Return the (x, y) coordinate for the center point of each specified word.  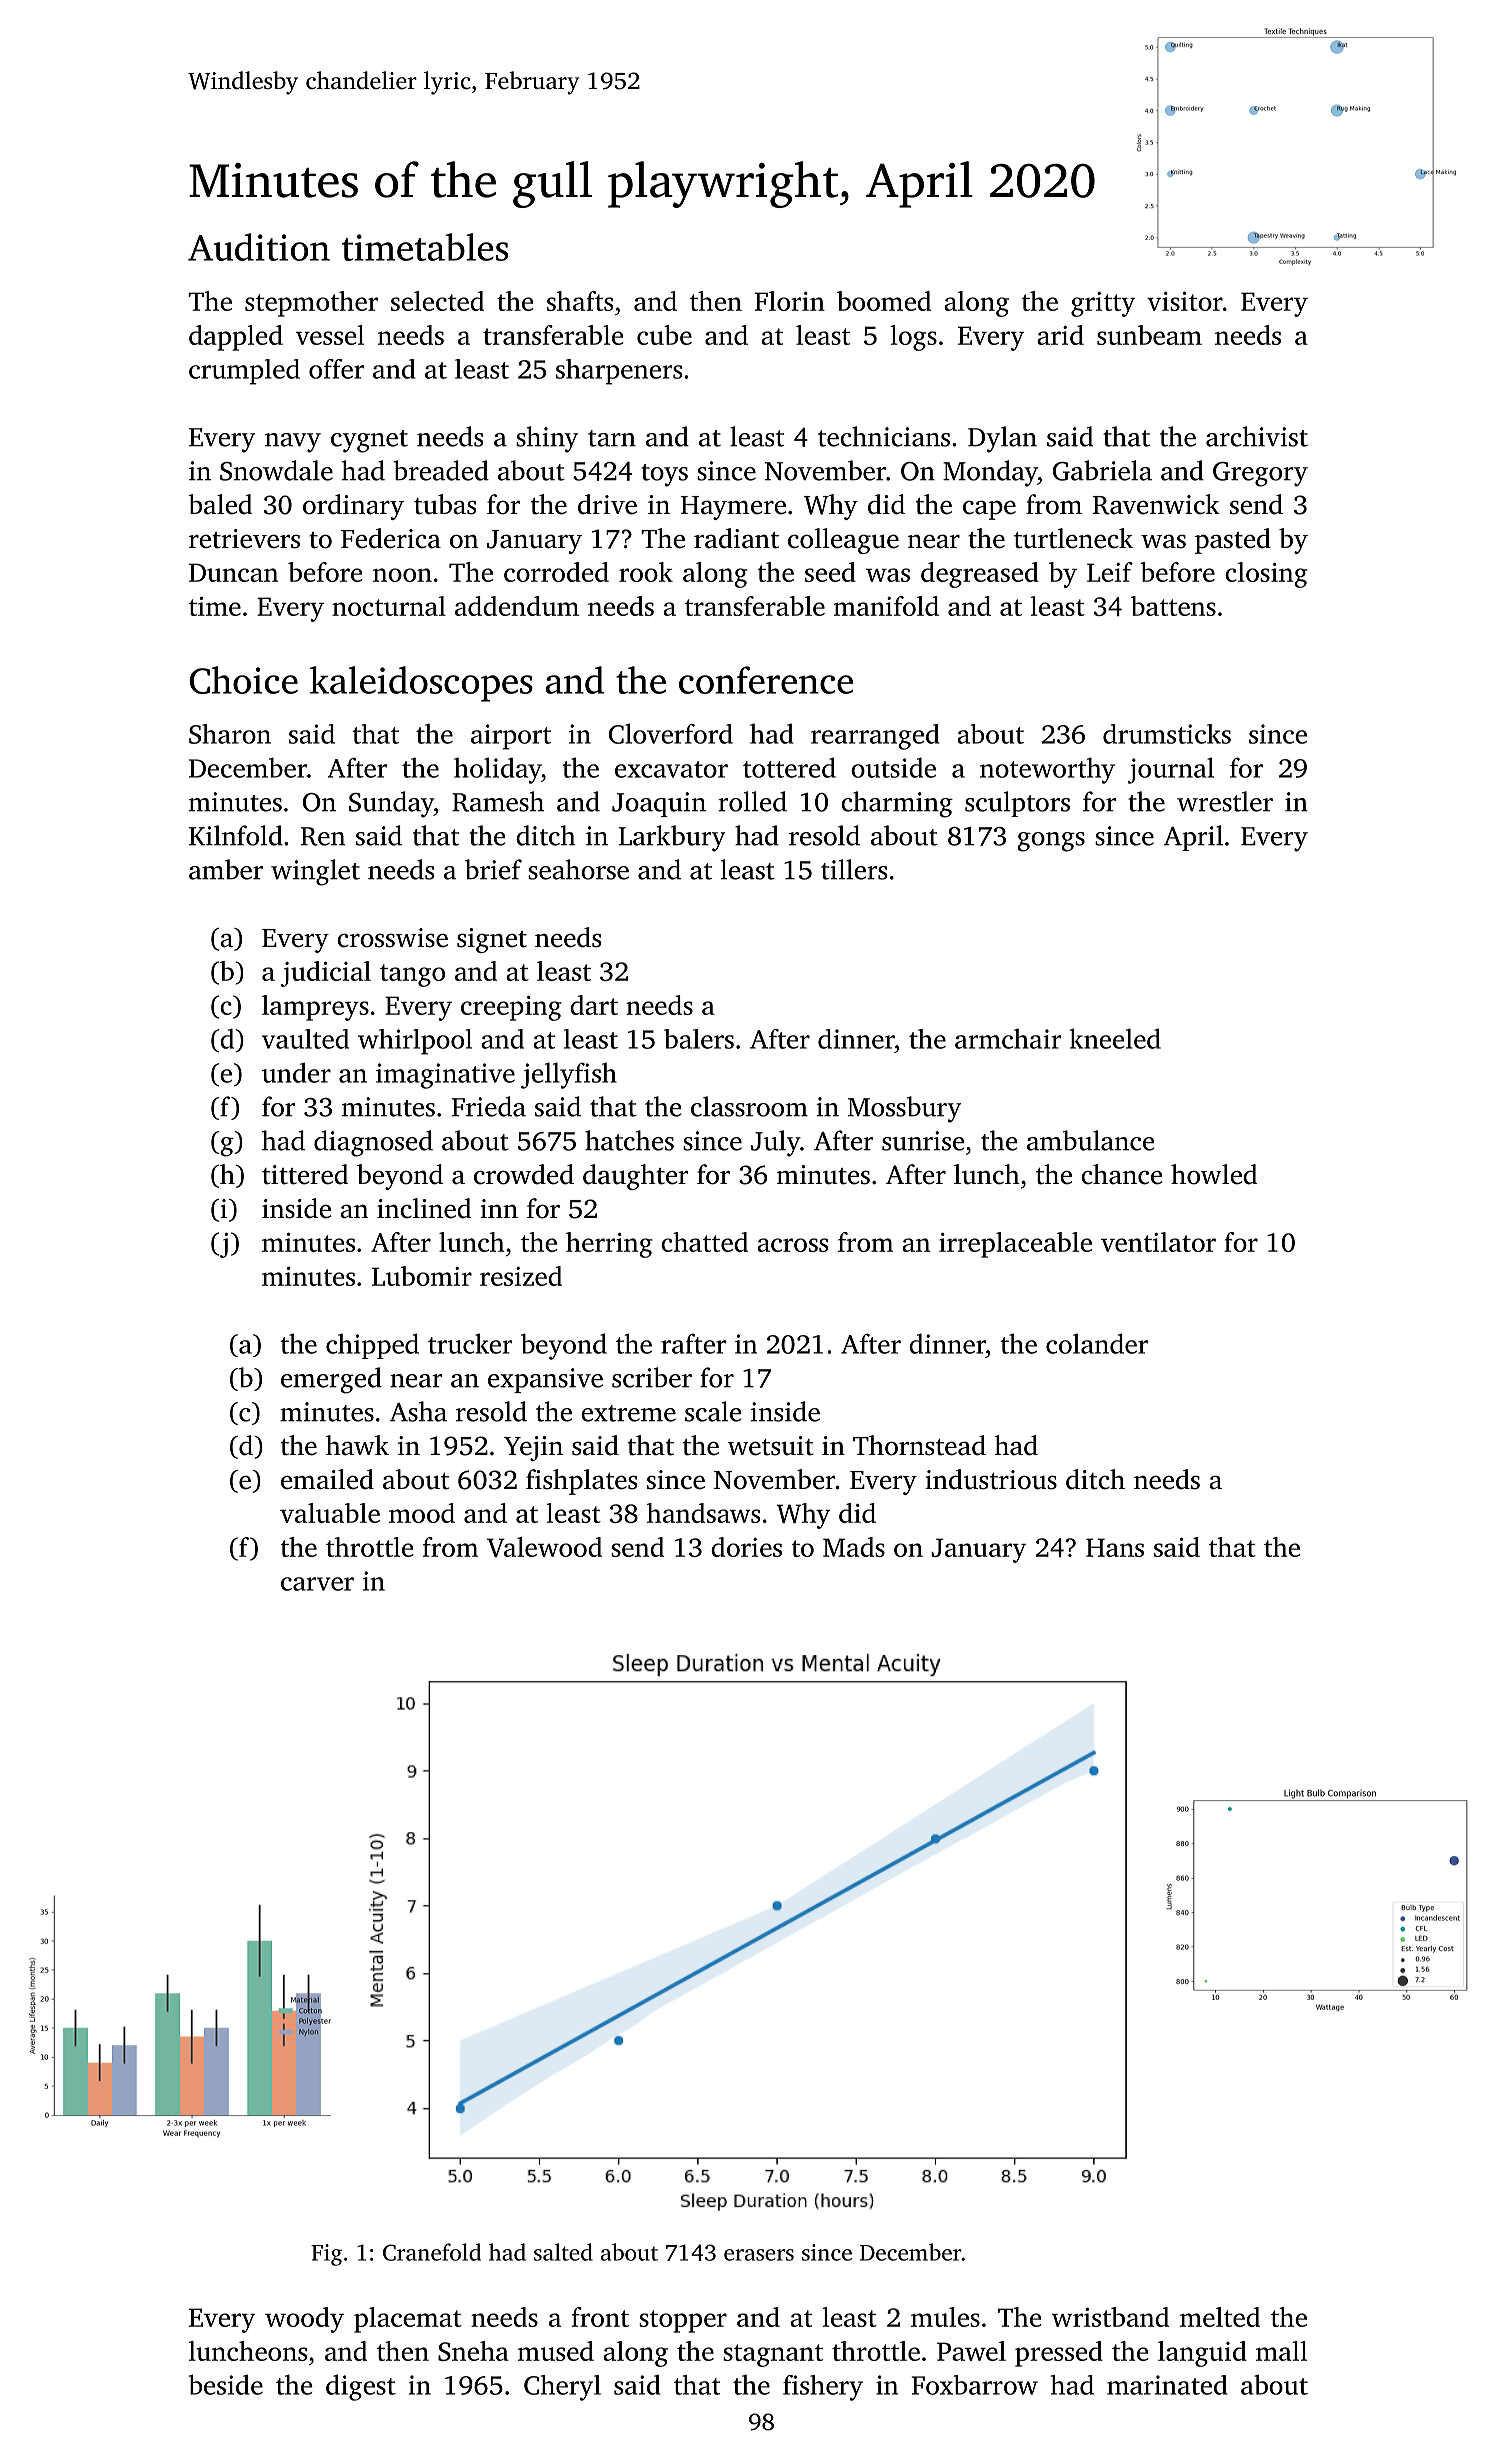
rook (646, 572)
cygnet (369, 441)
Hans (1115, 1547)
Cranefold (432, 2252)
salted (563, 2252)
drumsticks (1167, 734)
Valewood (544, 1547)
